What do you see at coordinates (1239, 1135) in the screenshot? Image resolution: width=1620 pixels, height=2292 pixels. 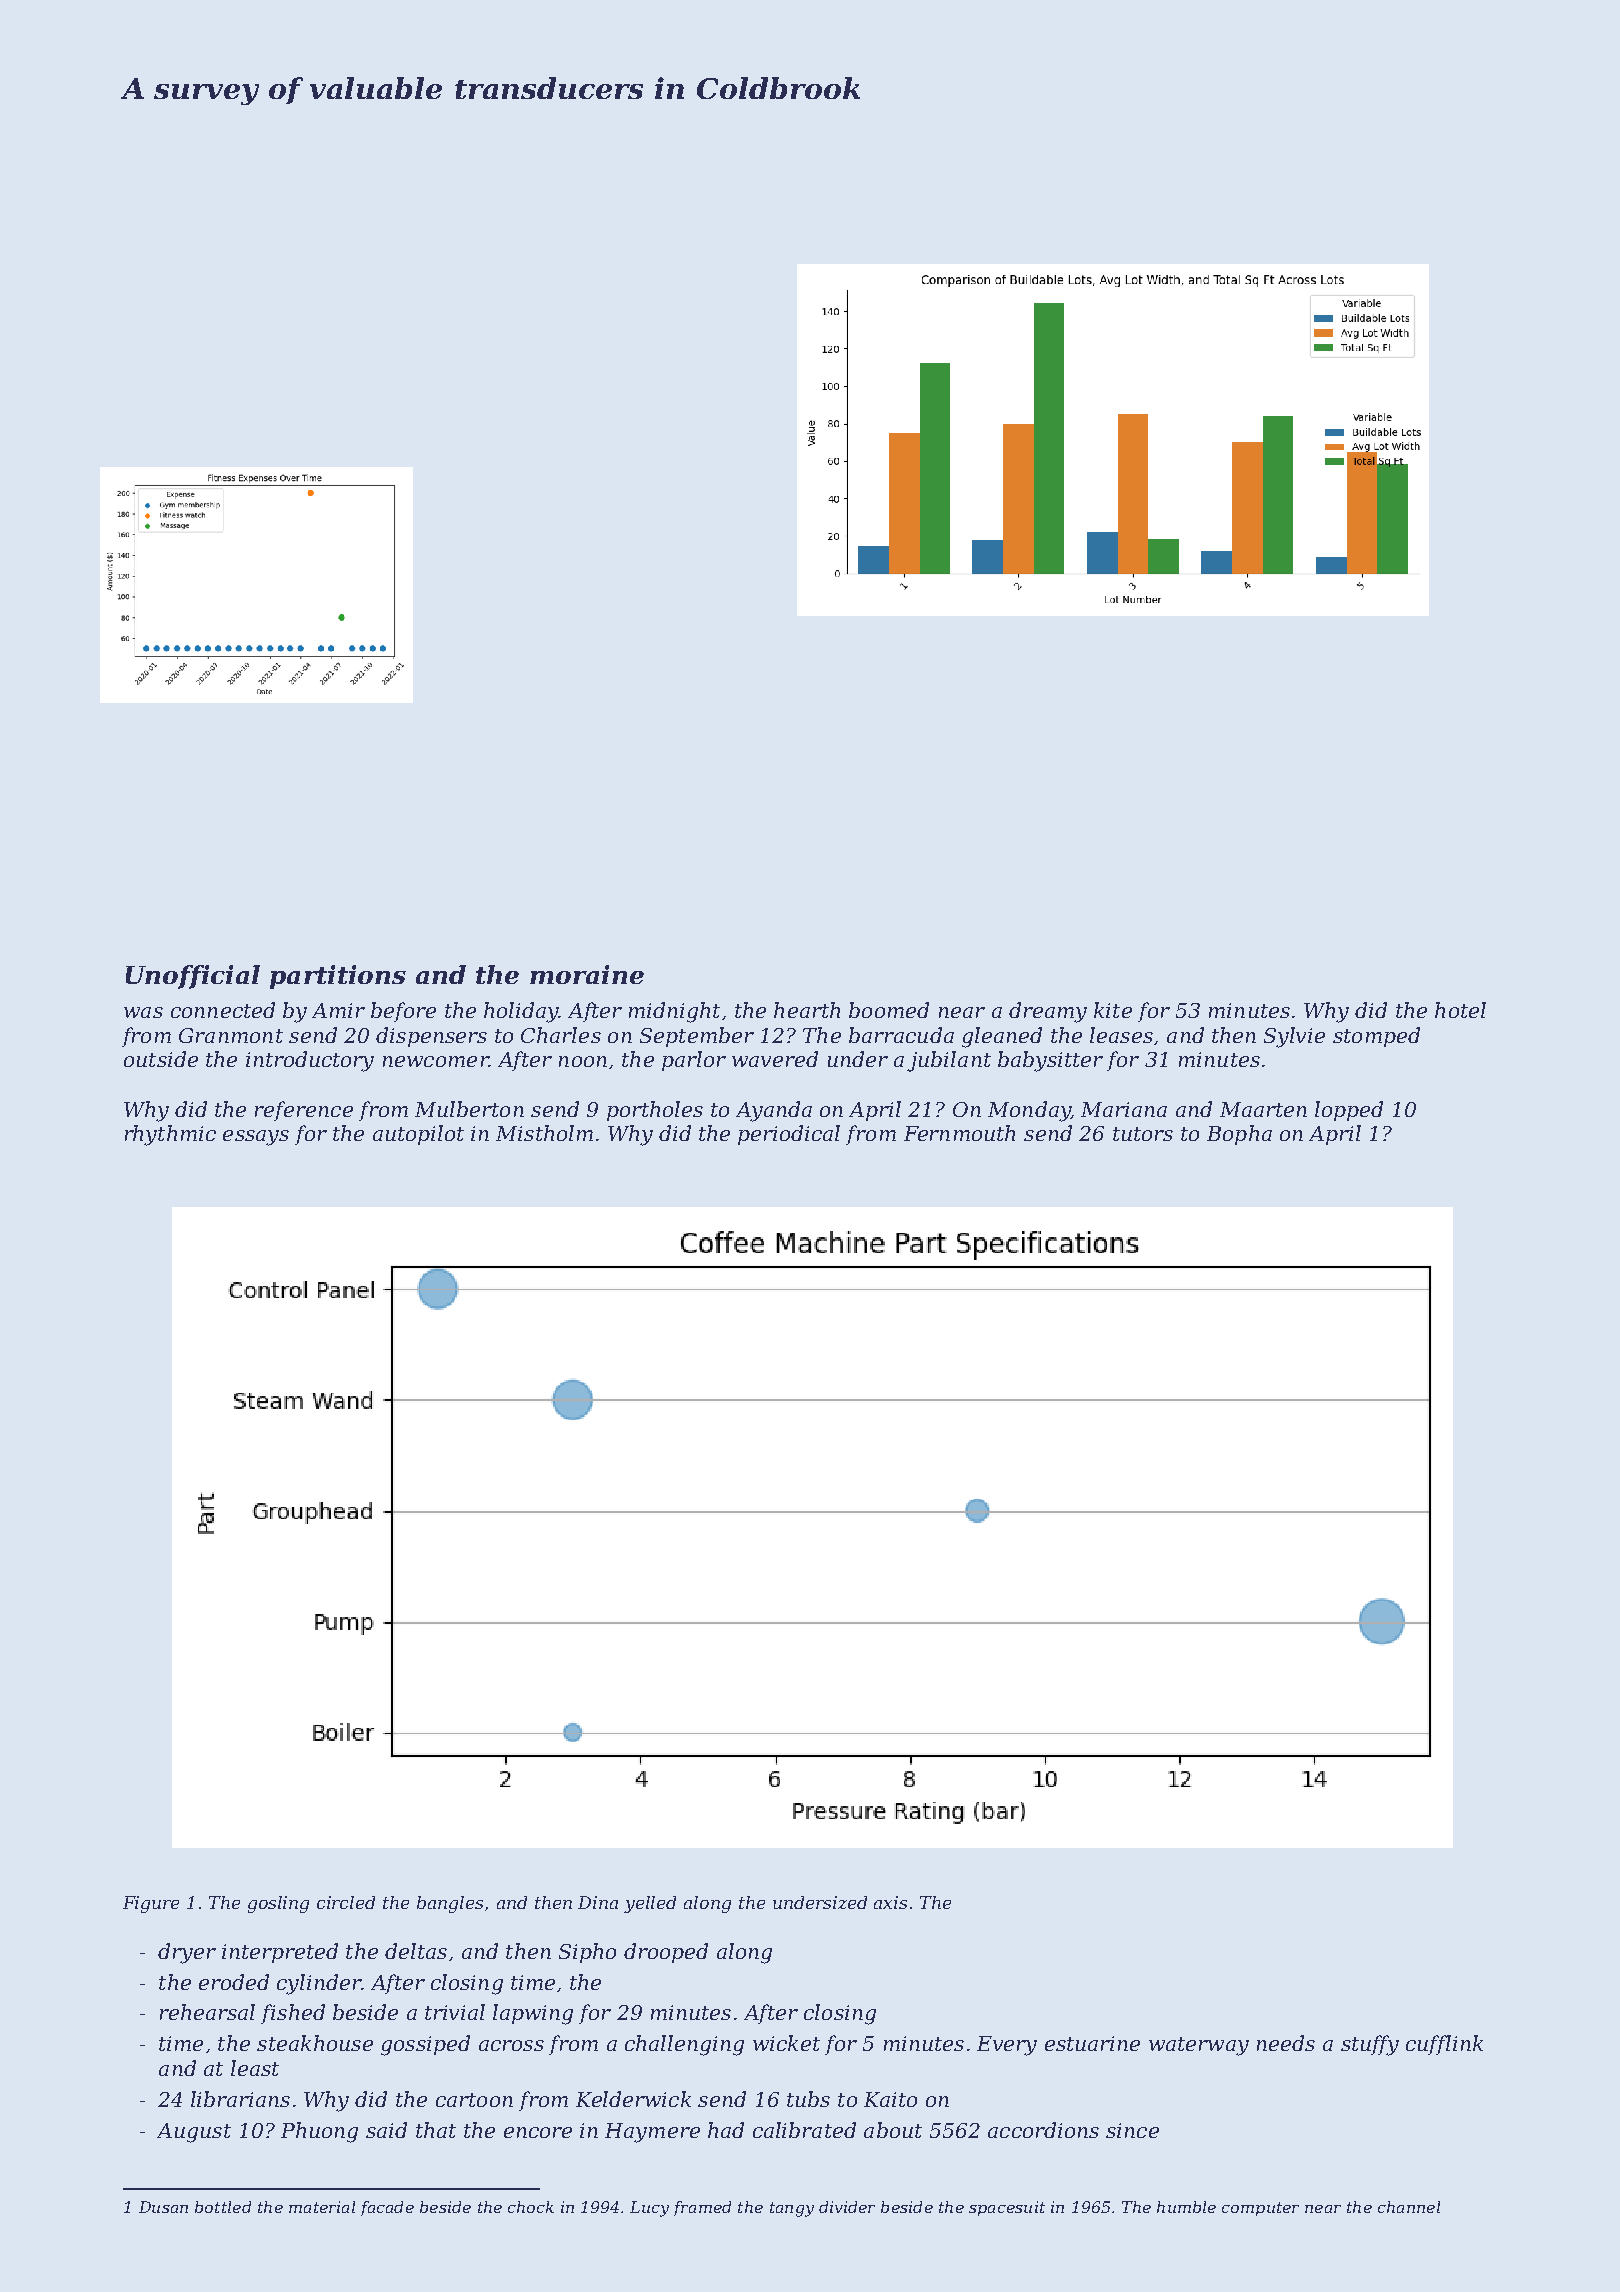 I see `Bopha` at bounding box center [1239, 1135].
